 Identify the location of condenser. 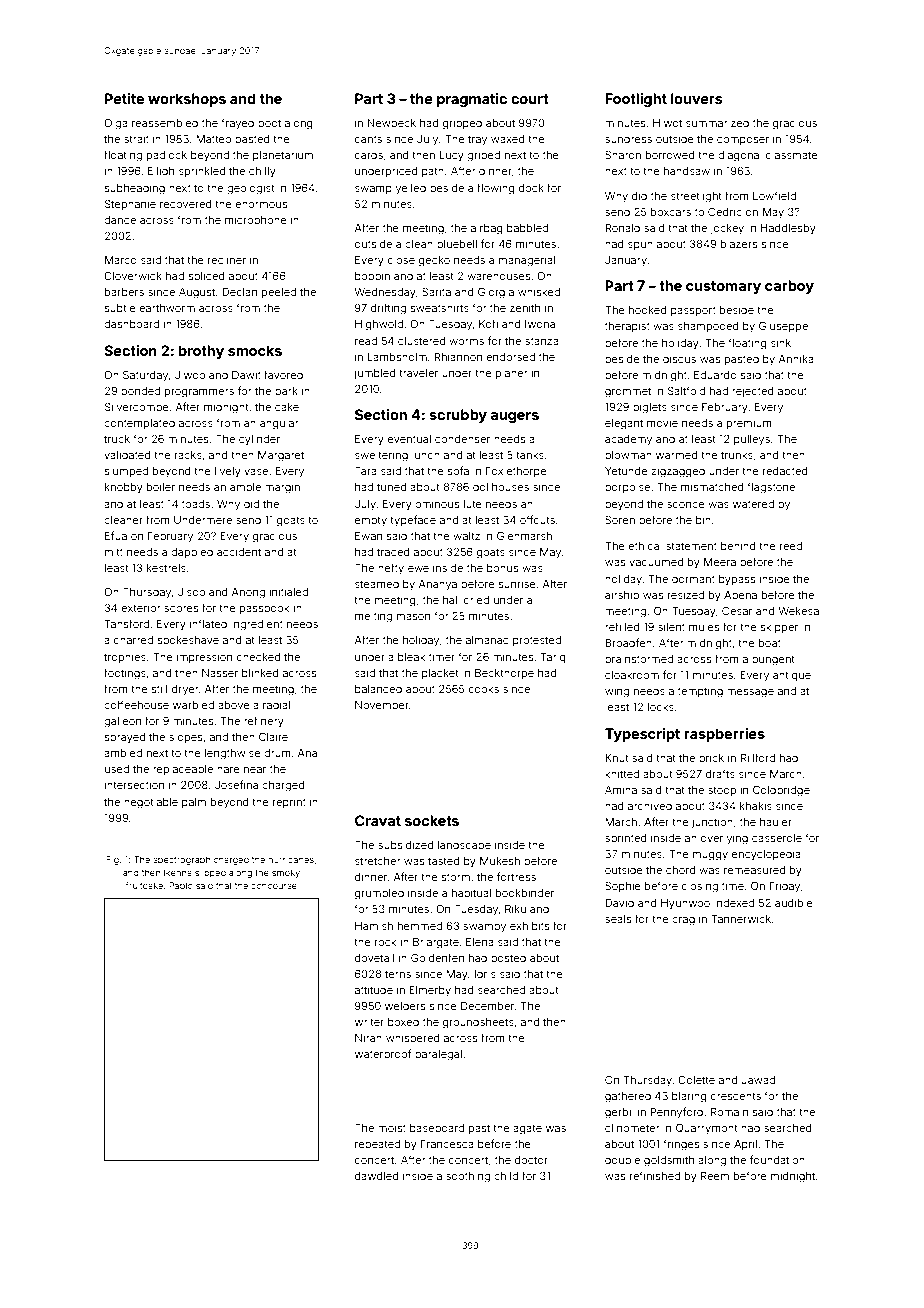
(462, 439).
